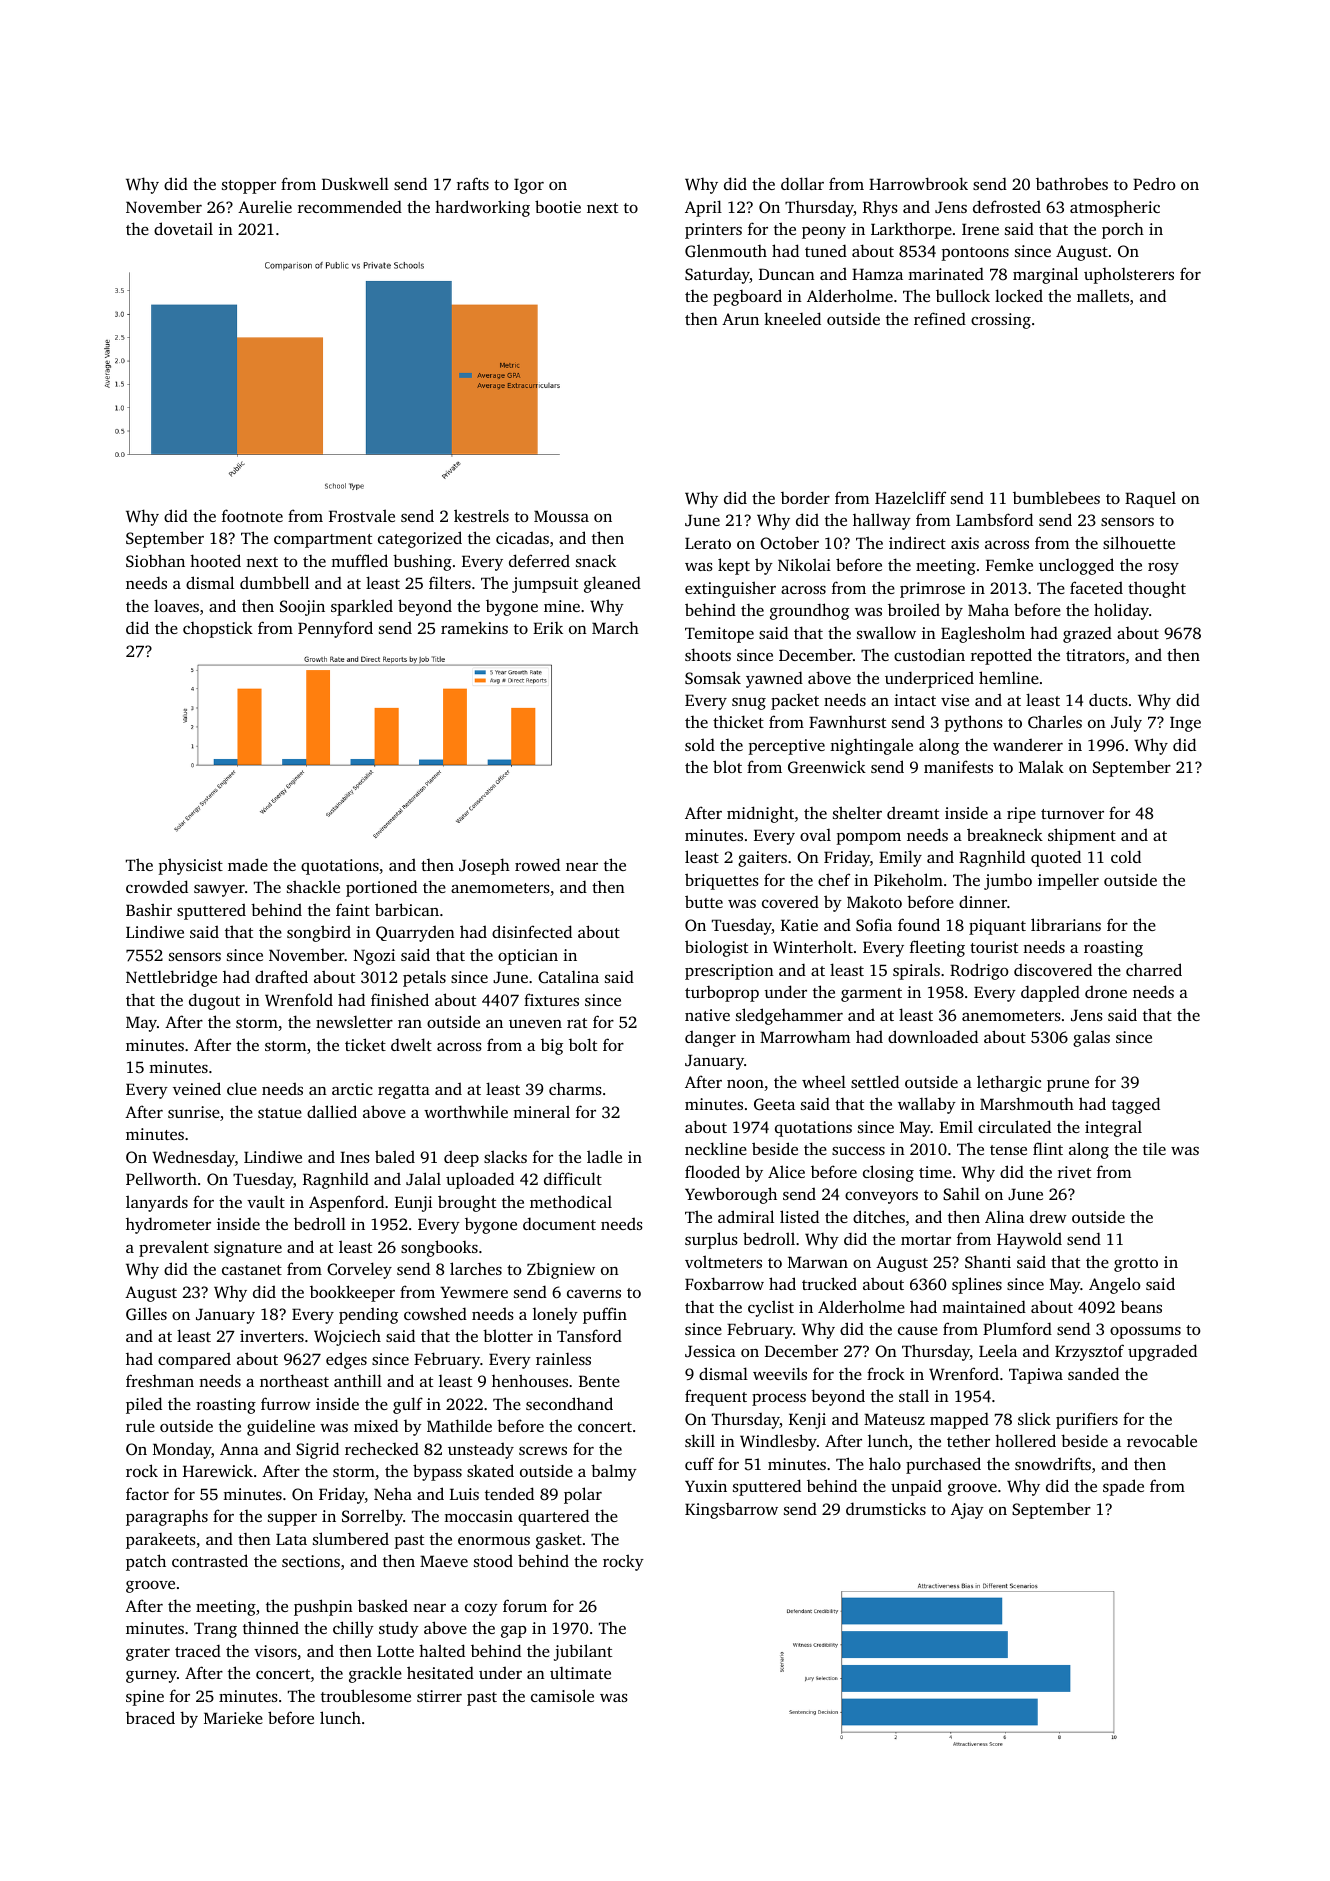 This screenshot has height=1881, width=1330. What do you see at coordinates (558, 206) in the screenshot?
I see `bootie` at bounding box center [558, 206].
